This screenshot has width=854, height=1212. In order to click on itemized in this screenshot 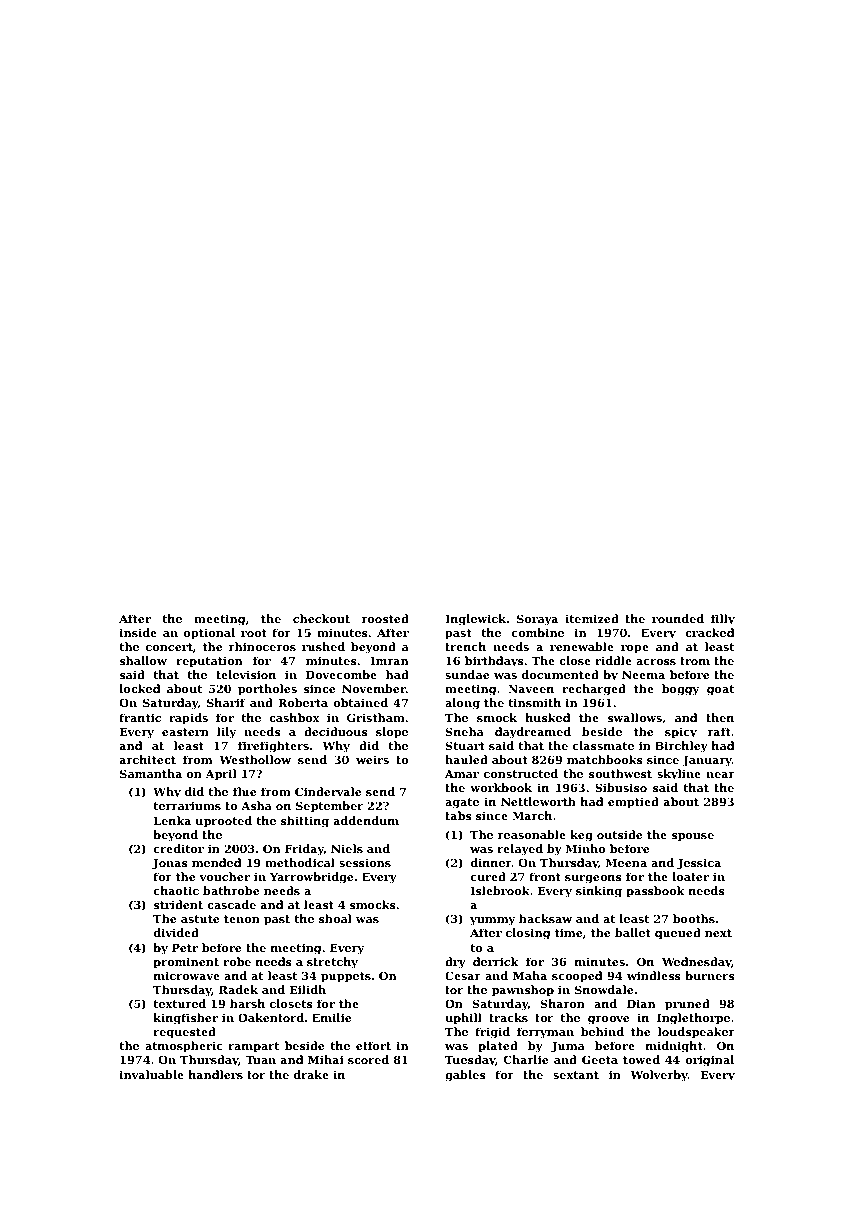, I will do `click(592, 618)`.
